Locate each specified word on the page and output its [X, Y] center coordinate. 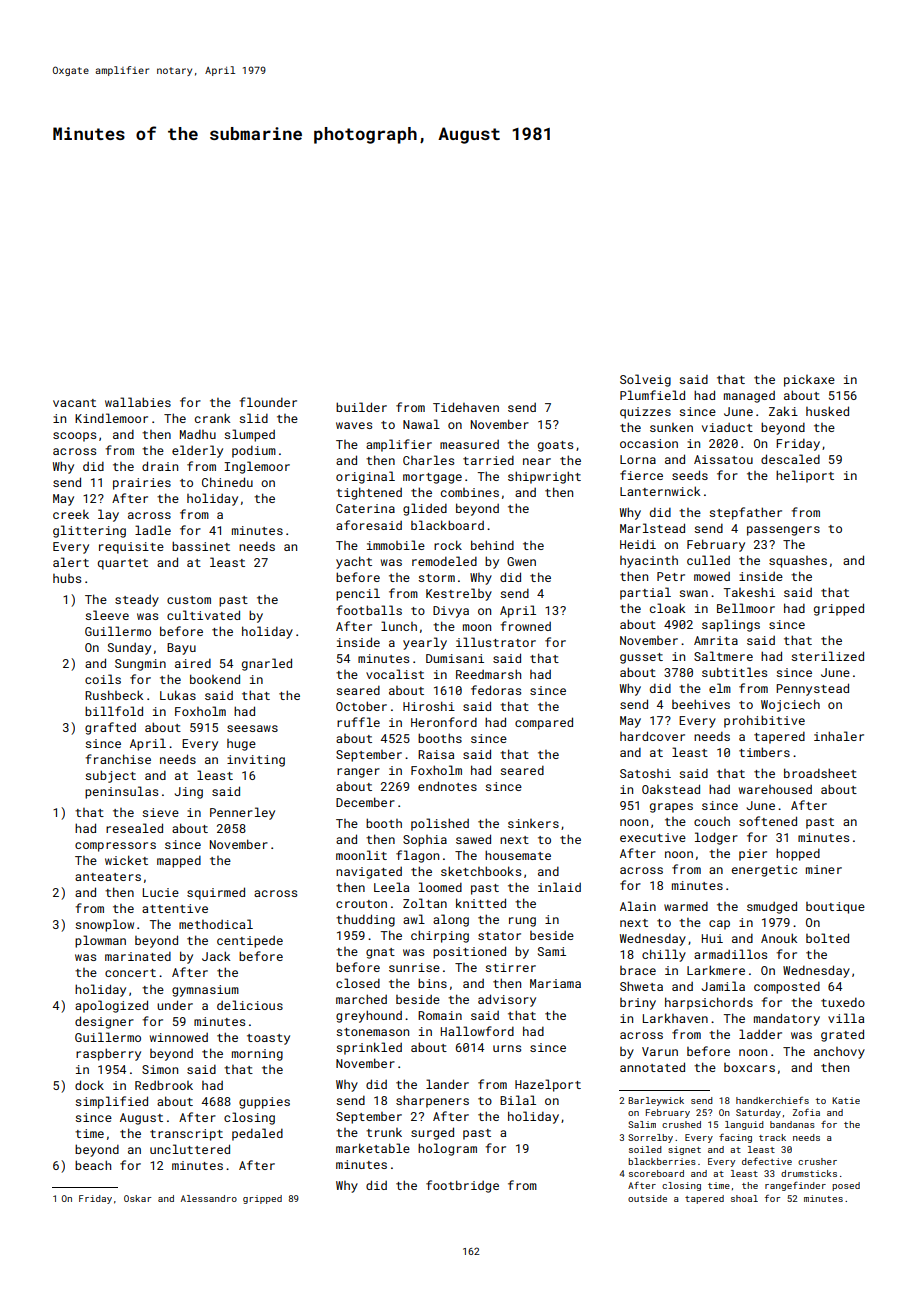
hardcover [652, 736]
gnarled [267, 664]
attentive [175, 908]
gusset [641, 658]
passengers [783, 531]
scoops [74, 437]
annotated [652, 1067]
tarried [488, 460]
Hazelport [548, 1085]
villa [846, 1018]
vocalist [395, 674]
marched [361, 999]
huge [241, 745]
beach [93, 1165]
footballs [369, 610]
